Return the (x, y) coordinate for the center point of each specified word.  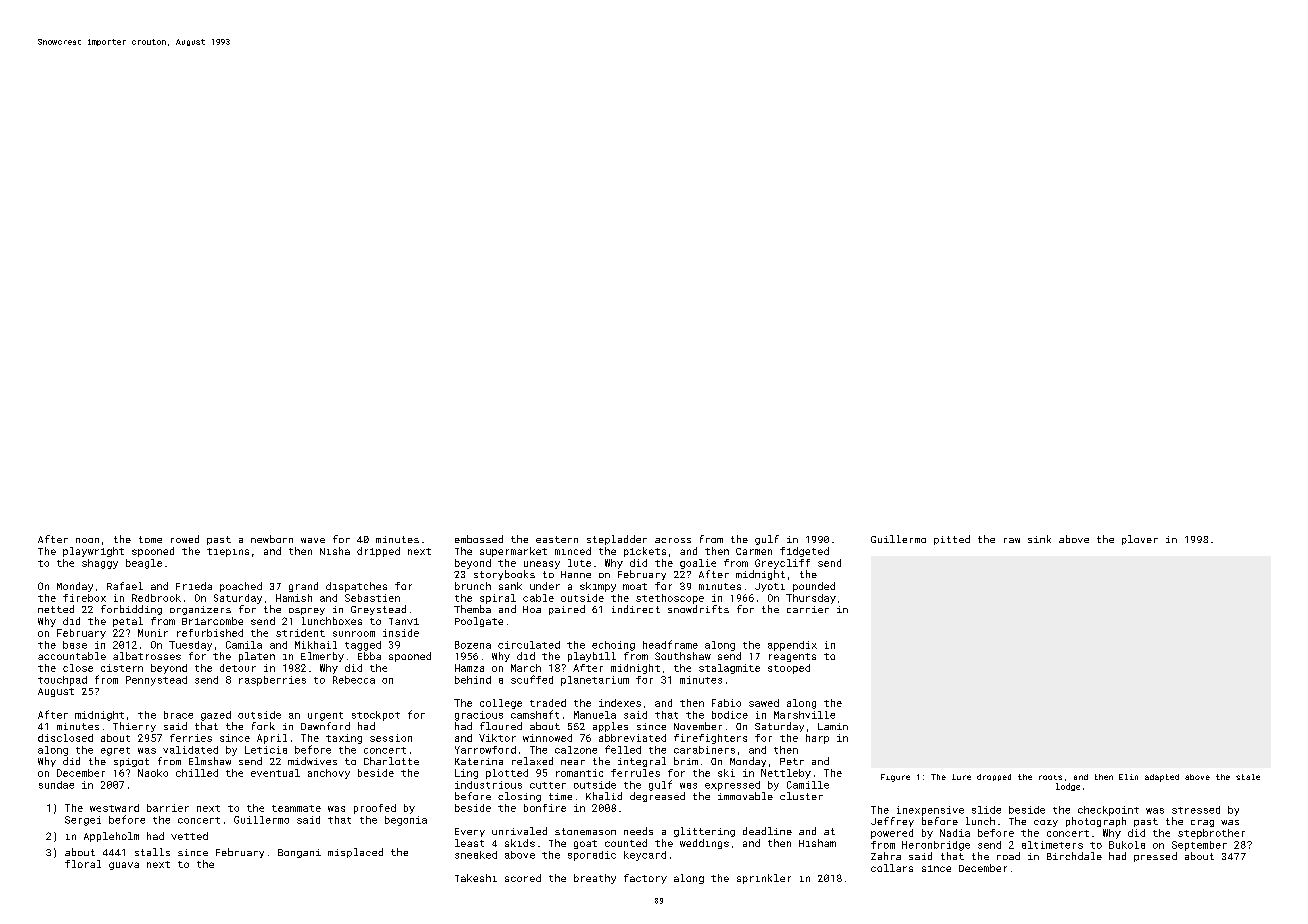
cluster (801, 796)
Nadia (955, 833)
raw (1012, 540)
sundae (56, 785)
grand (303, 587)
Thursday (811, 599)
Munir (153, 633)
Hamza (469, 668)
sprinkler (764, 879)
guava (124, 866)
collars (892, 868)
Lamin (833, 726)
